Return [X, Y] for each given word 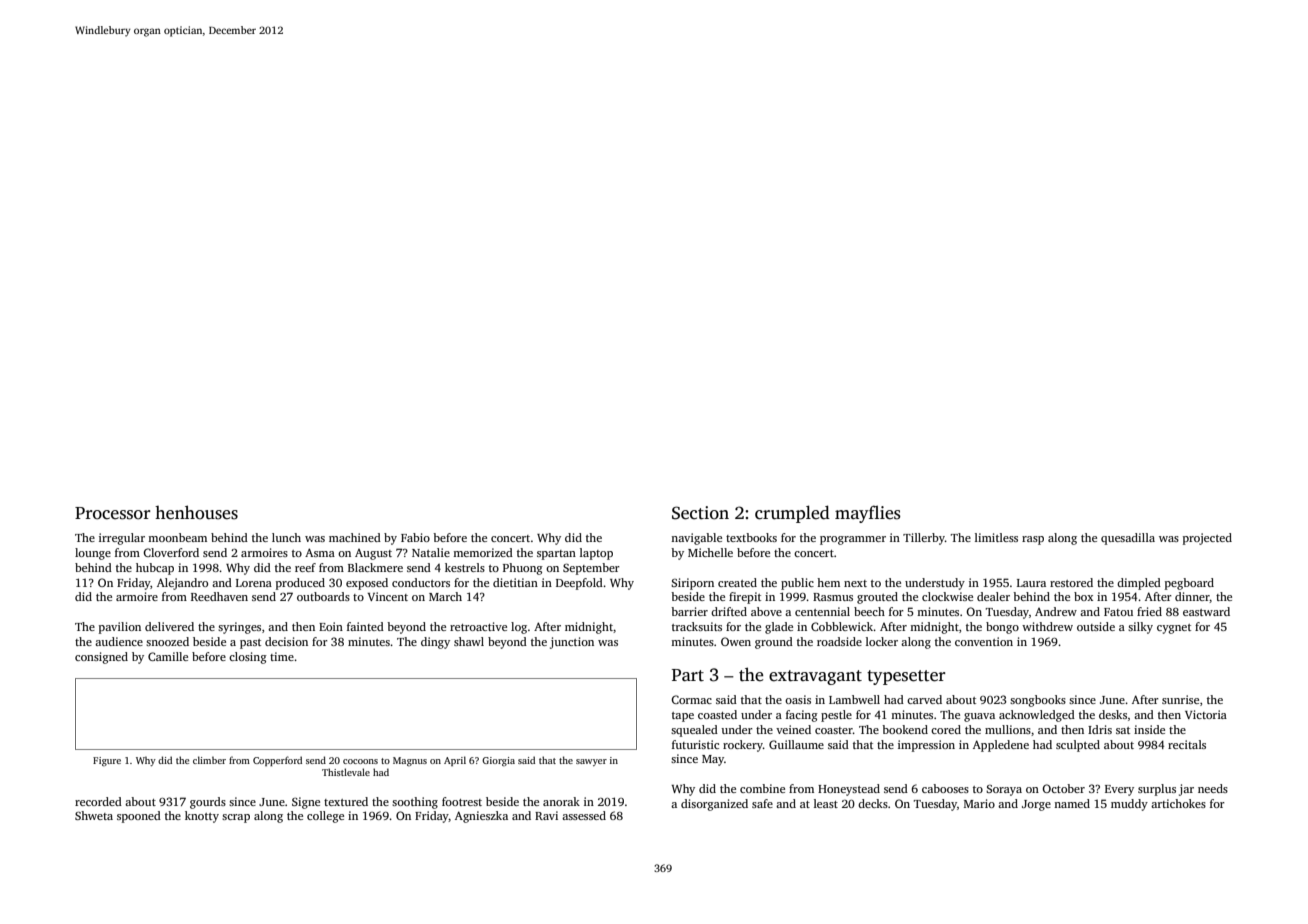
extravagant [815, 677]
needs [1213, 788]
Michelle [710, 552]
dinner [1192, 597]
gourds [208, 803]
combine [762, 788]
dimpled [1139, 584]
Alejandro [182, 584]
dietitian [515, 582]
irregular [122, 539]
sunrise [1180, 699]
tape [683, 717]
